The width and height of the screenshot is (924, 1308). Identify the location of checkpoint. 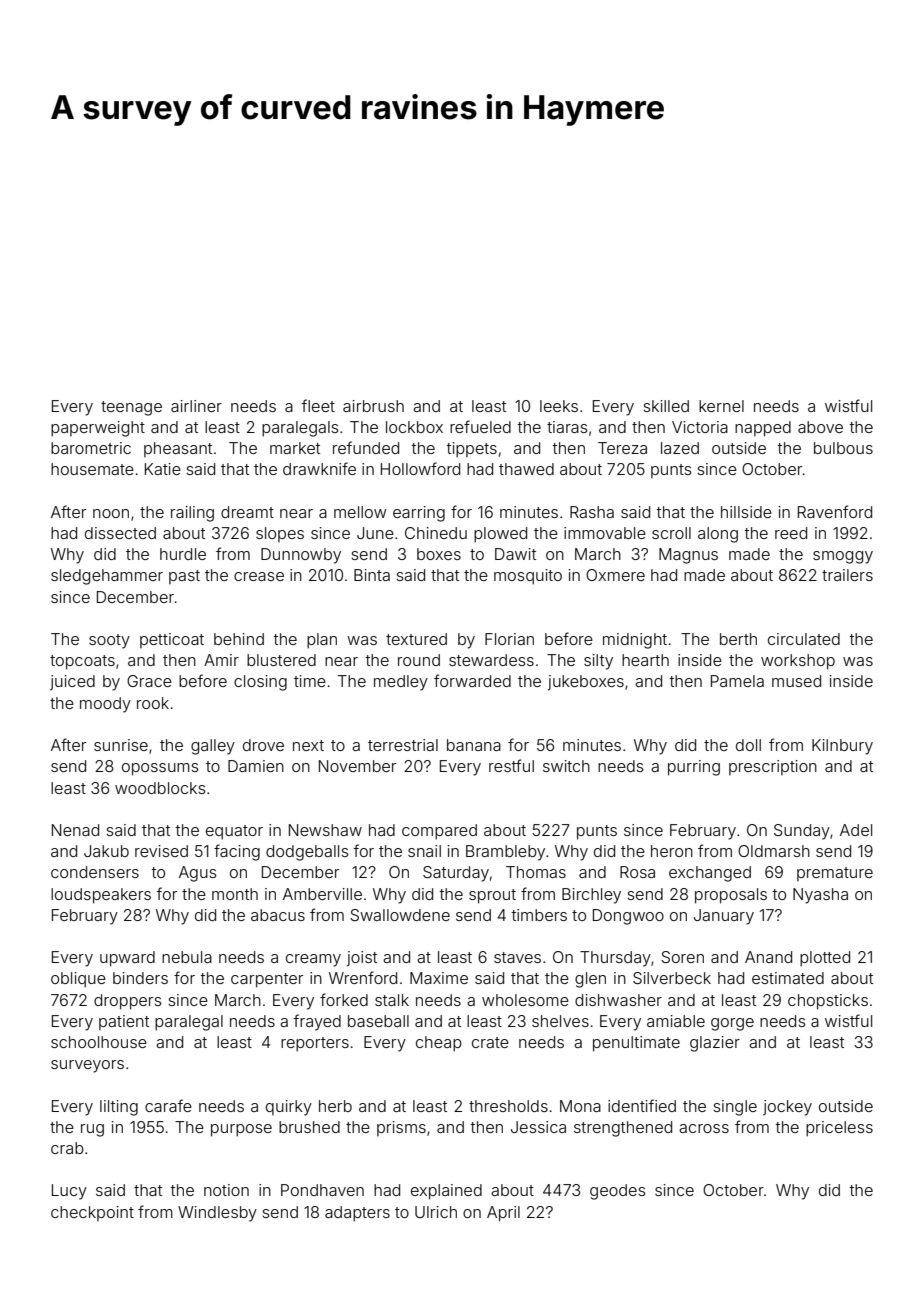
(92, 1213).
